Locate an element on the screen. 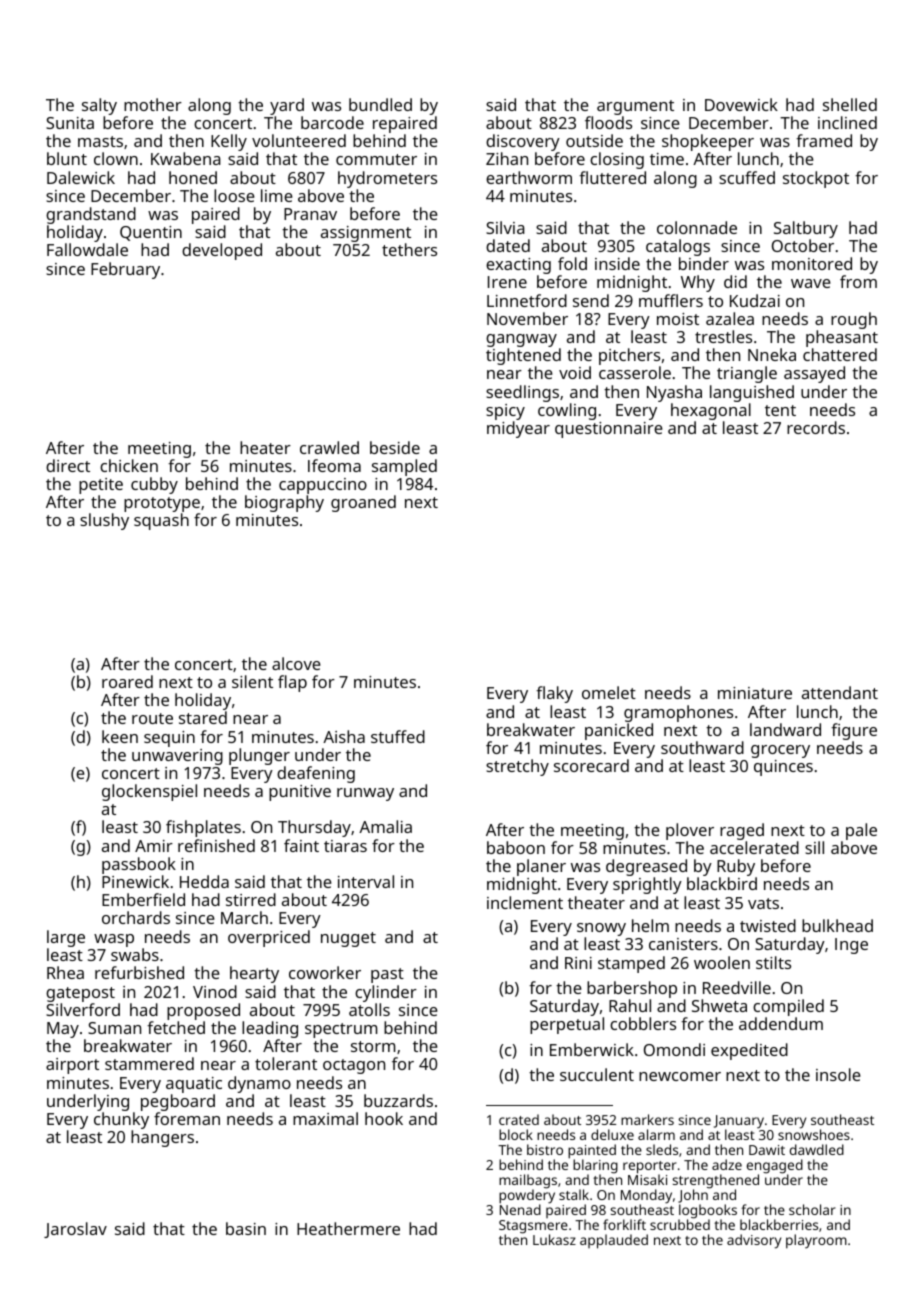 The height and width of the screenshot is (1314, 924). biography is located at coordinates (284, 503).
